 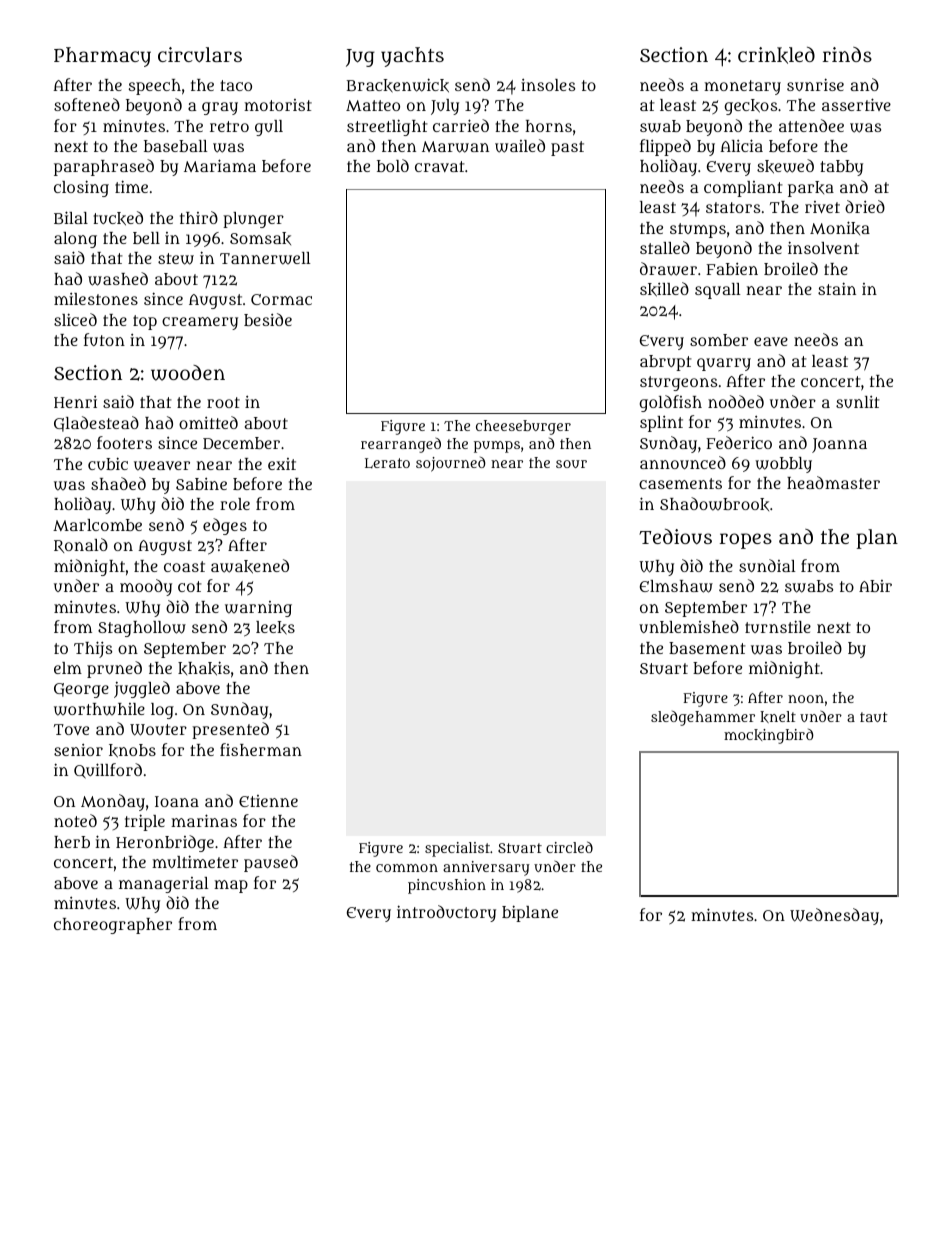 I want to click on managerial, so click(x=164, y=885).
